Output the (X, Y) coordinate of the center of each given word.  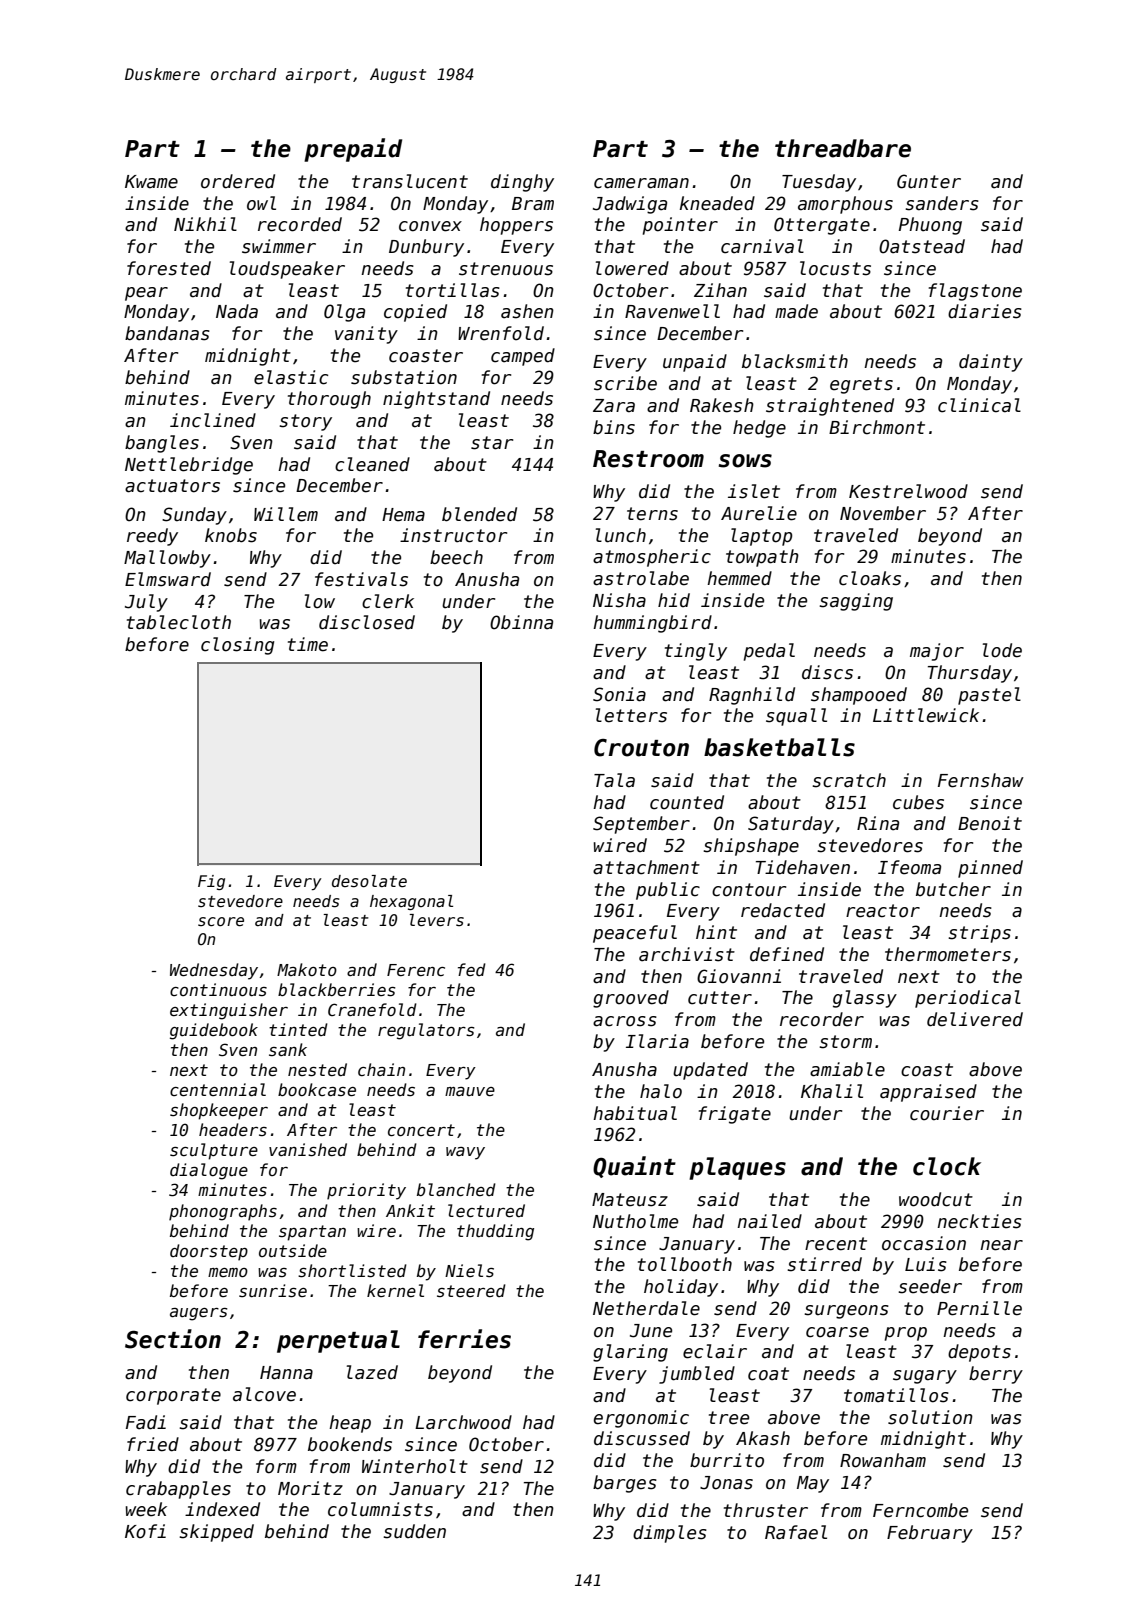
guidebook (214, 1031)
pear (146, 294)
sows (745, 461)
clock (947, 1166)
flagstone (975, 292)
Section (173, 1339)
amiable (847, 1069)
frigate (735, 1115)
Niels (469, 1270)
